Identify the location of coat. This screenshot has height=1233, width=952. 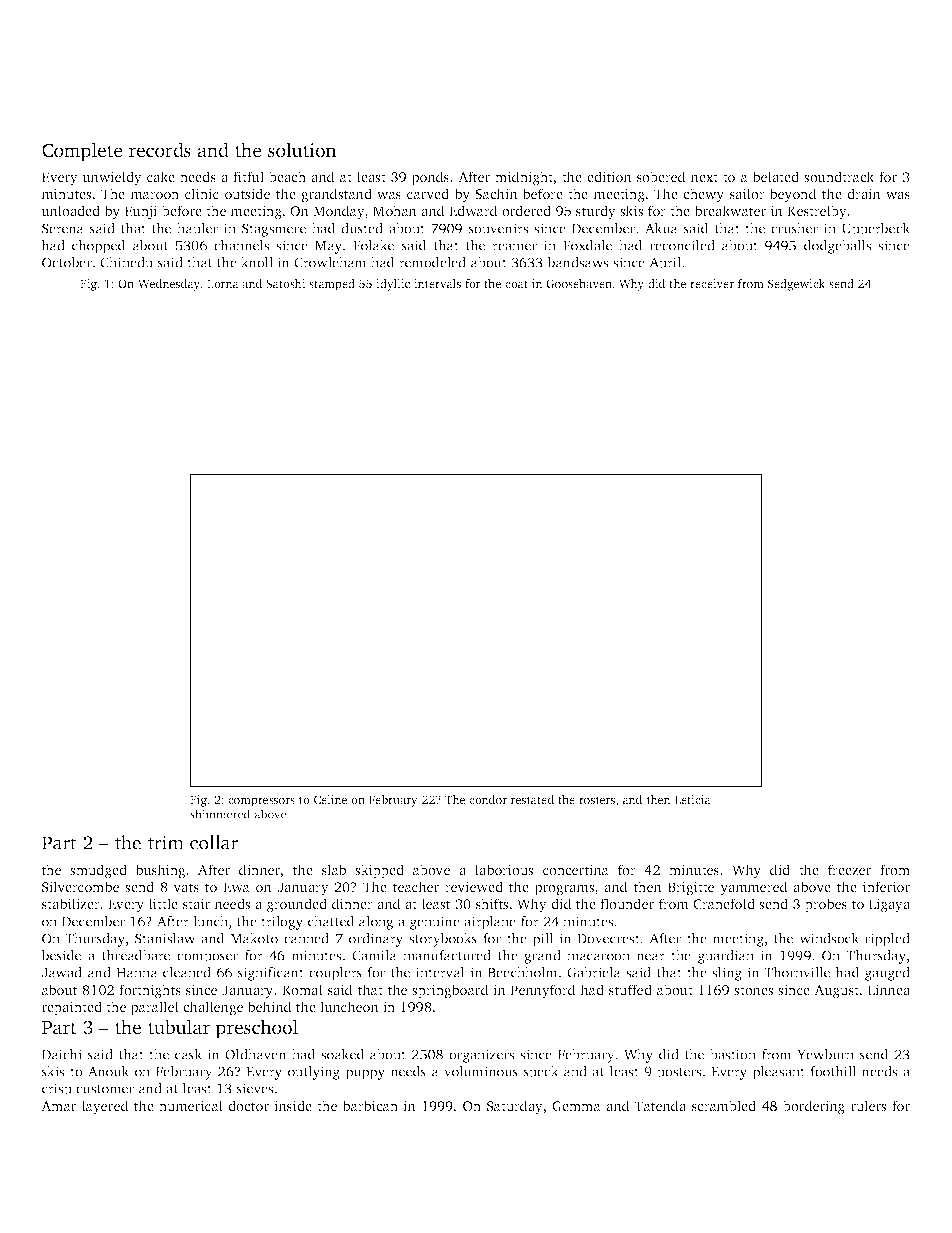
(516, 284).
